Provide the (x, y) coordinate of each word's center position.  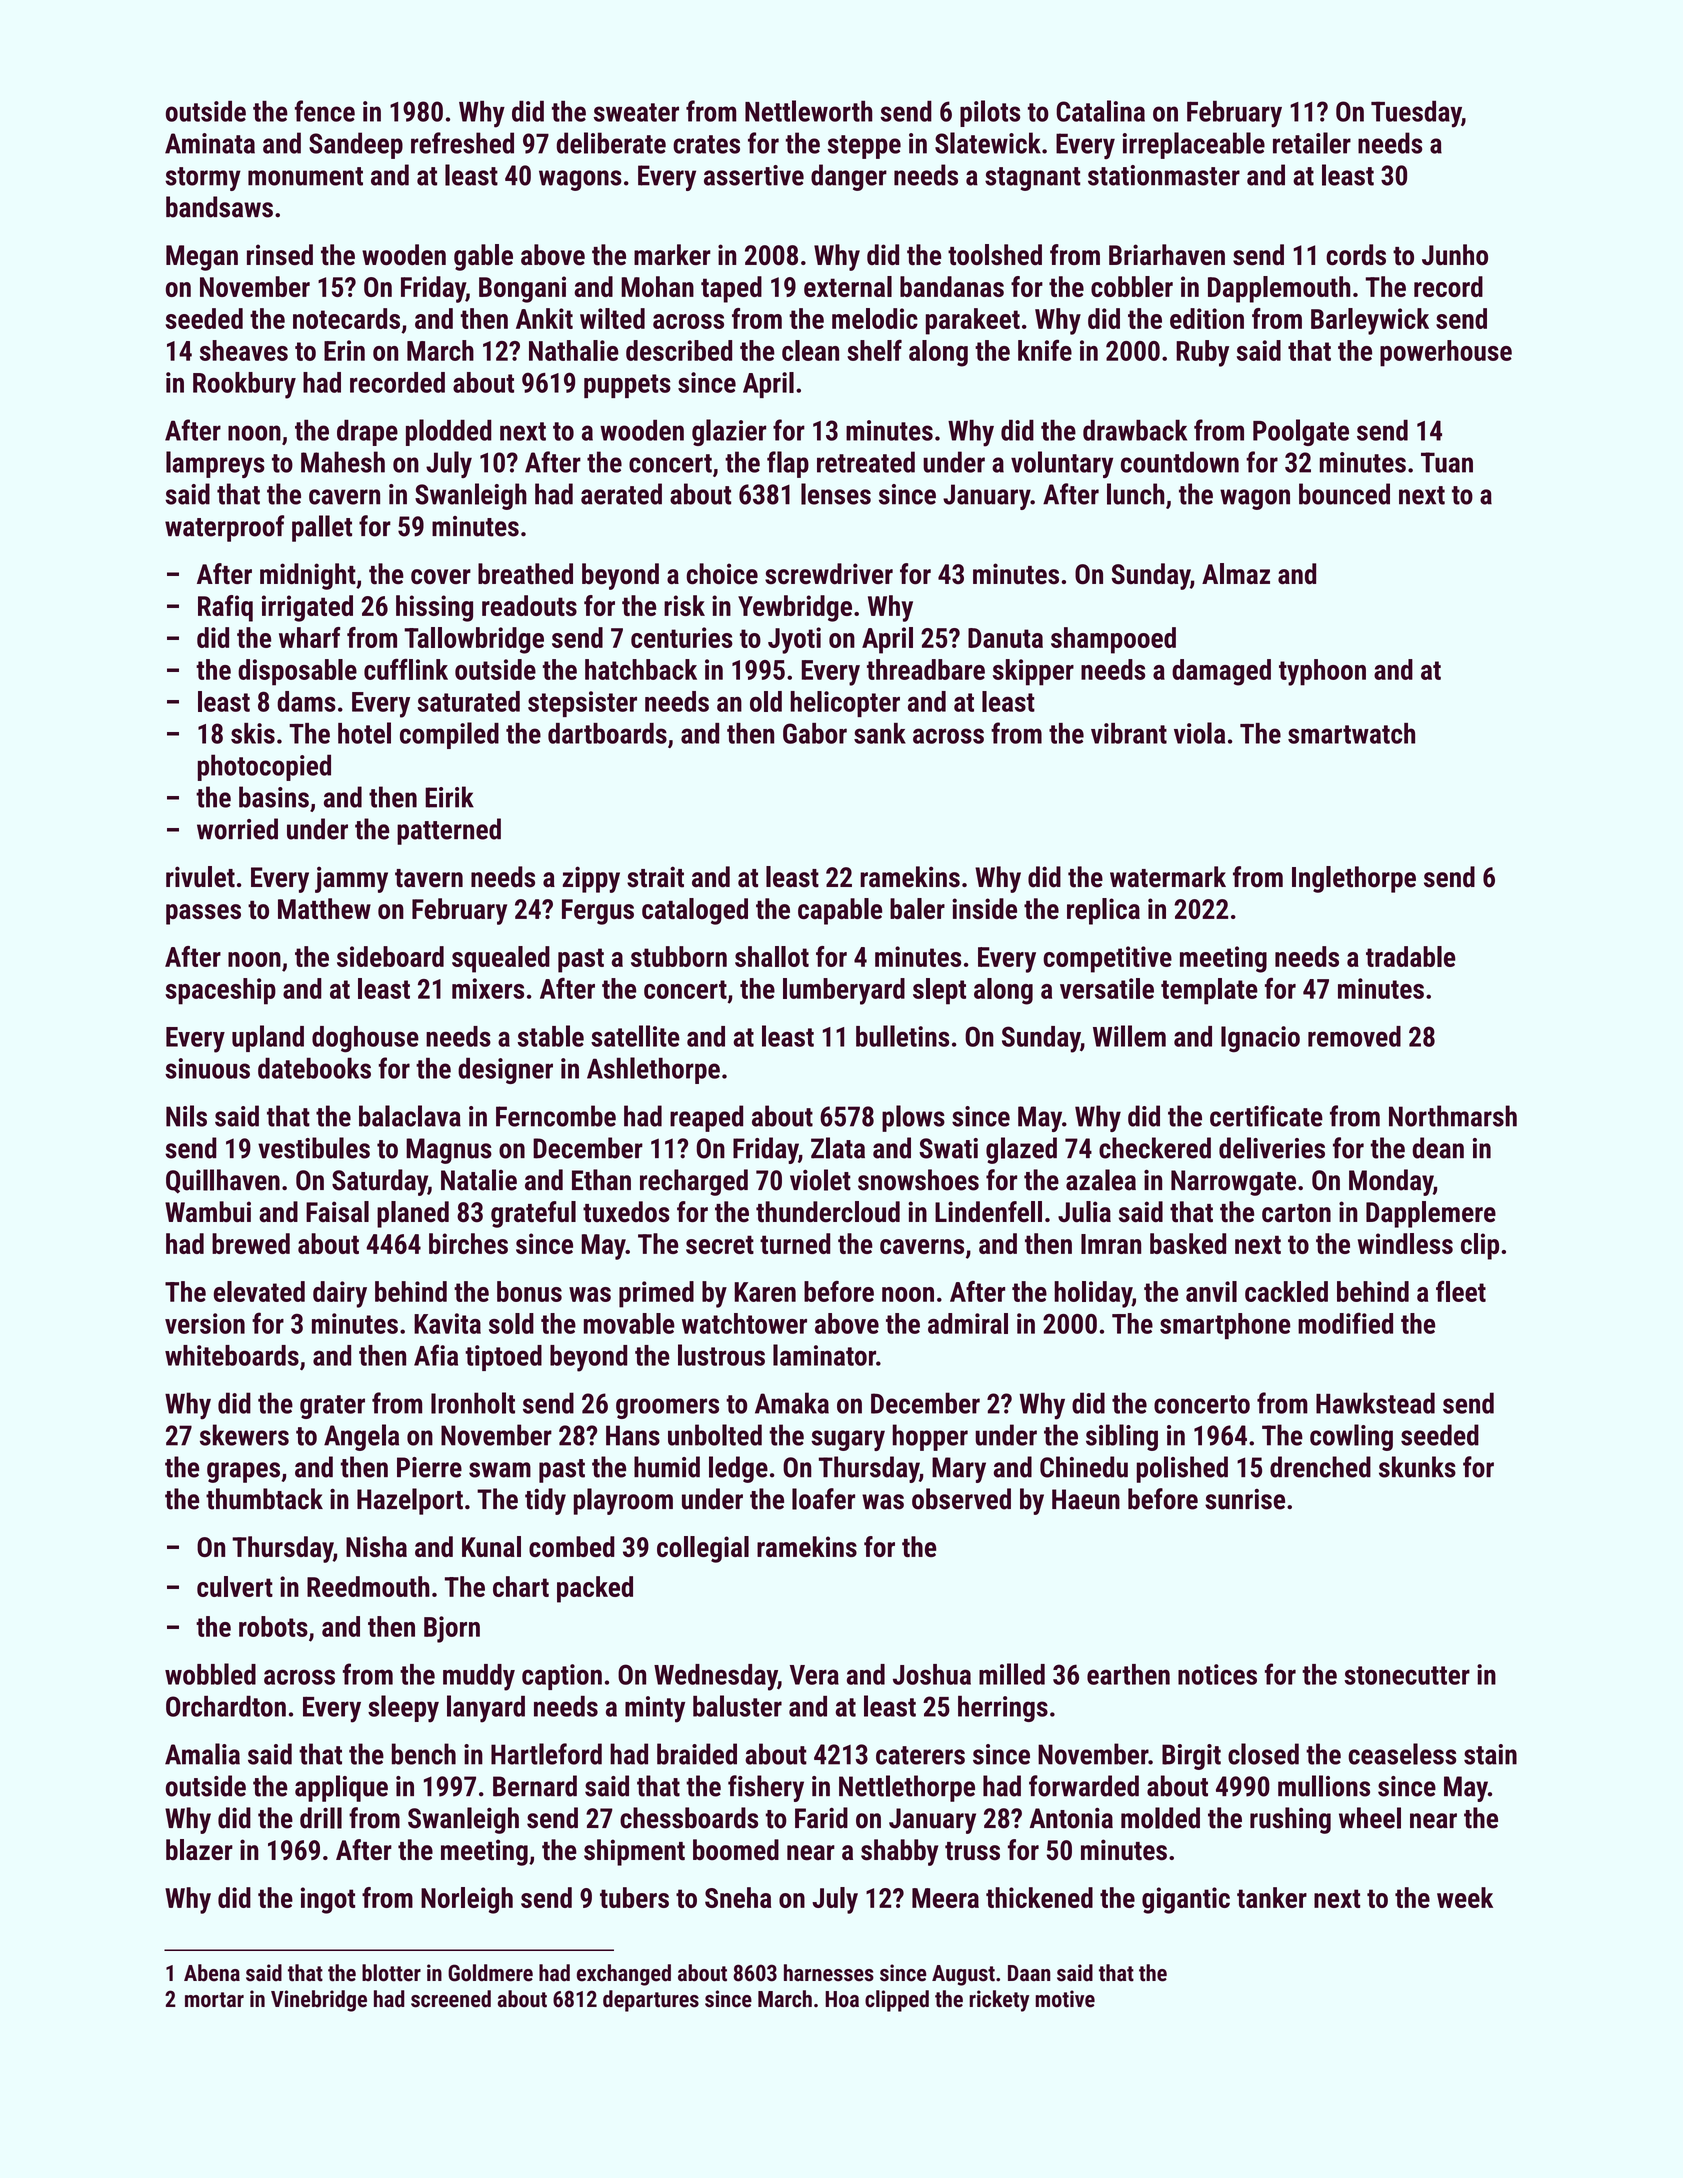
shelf (874, 350)
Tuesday (1416, 114)
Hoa (842, 1999)
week (1465, 1897)
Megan (202, 258)
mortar (214, 2000)
